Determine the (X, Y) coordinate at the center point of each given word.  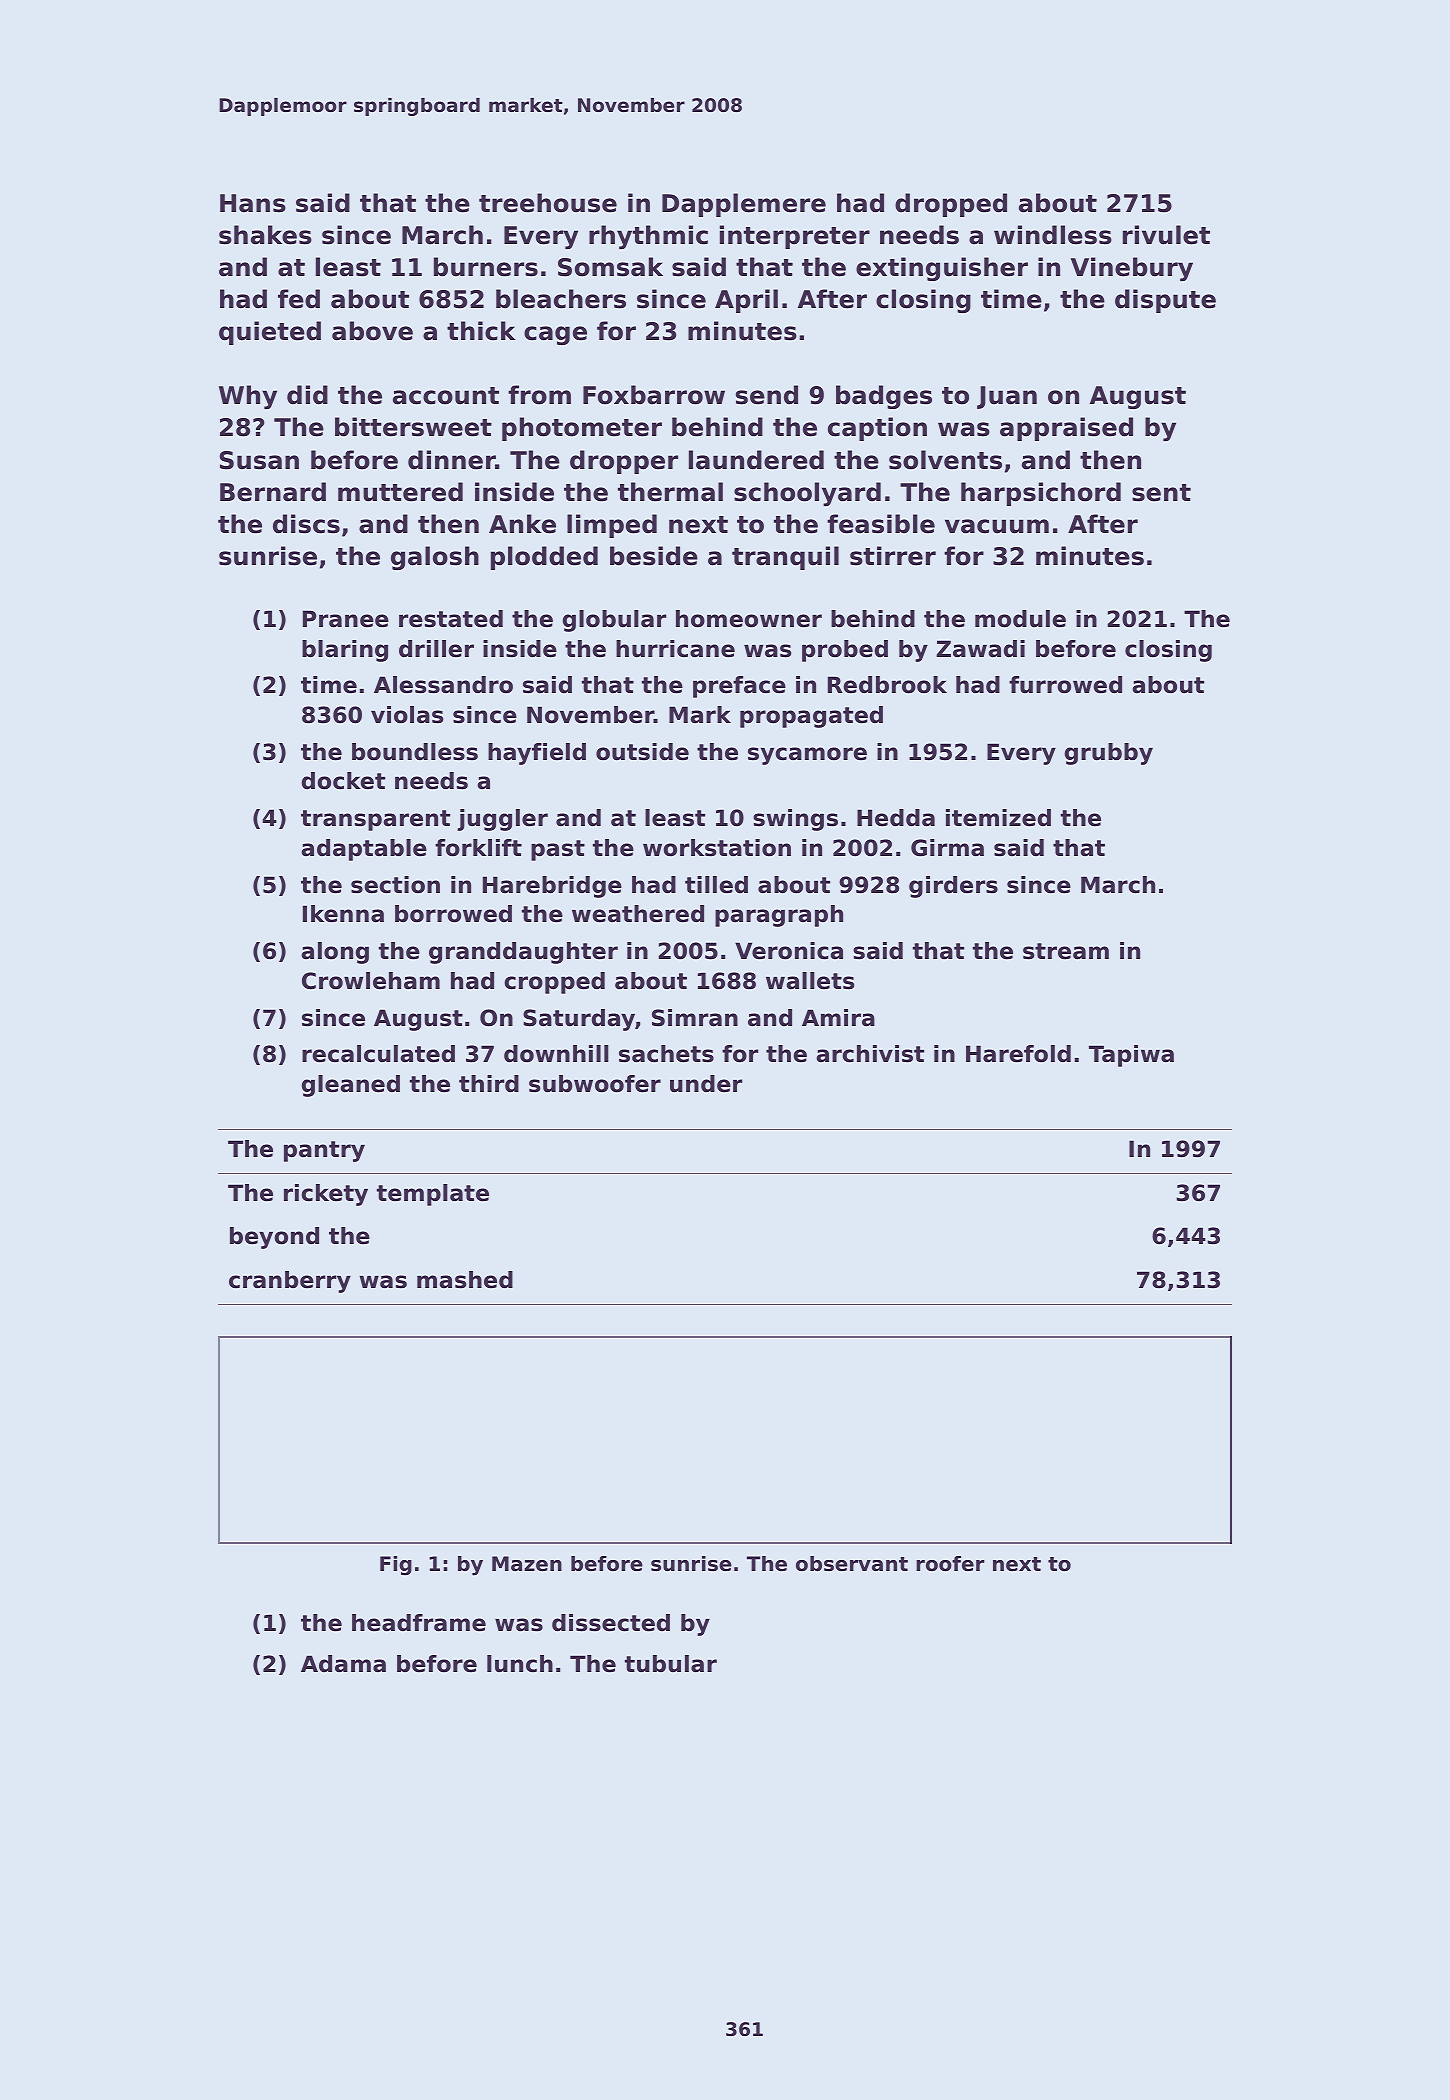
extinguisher (942, 269)
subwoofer (595, 1084)
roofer (950, 1564)
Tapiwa (1131, 1056)
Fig (396, 1566)
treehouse (548, 203)
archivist (870, 1054)
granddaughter (523, 953)
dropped (951, 205)
